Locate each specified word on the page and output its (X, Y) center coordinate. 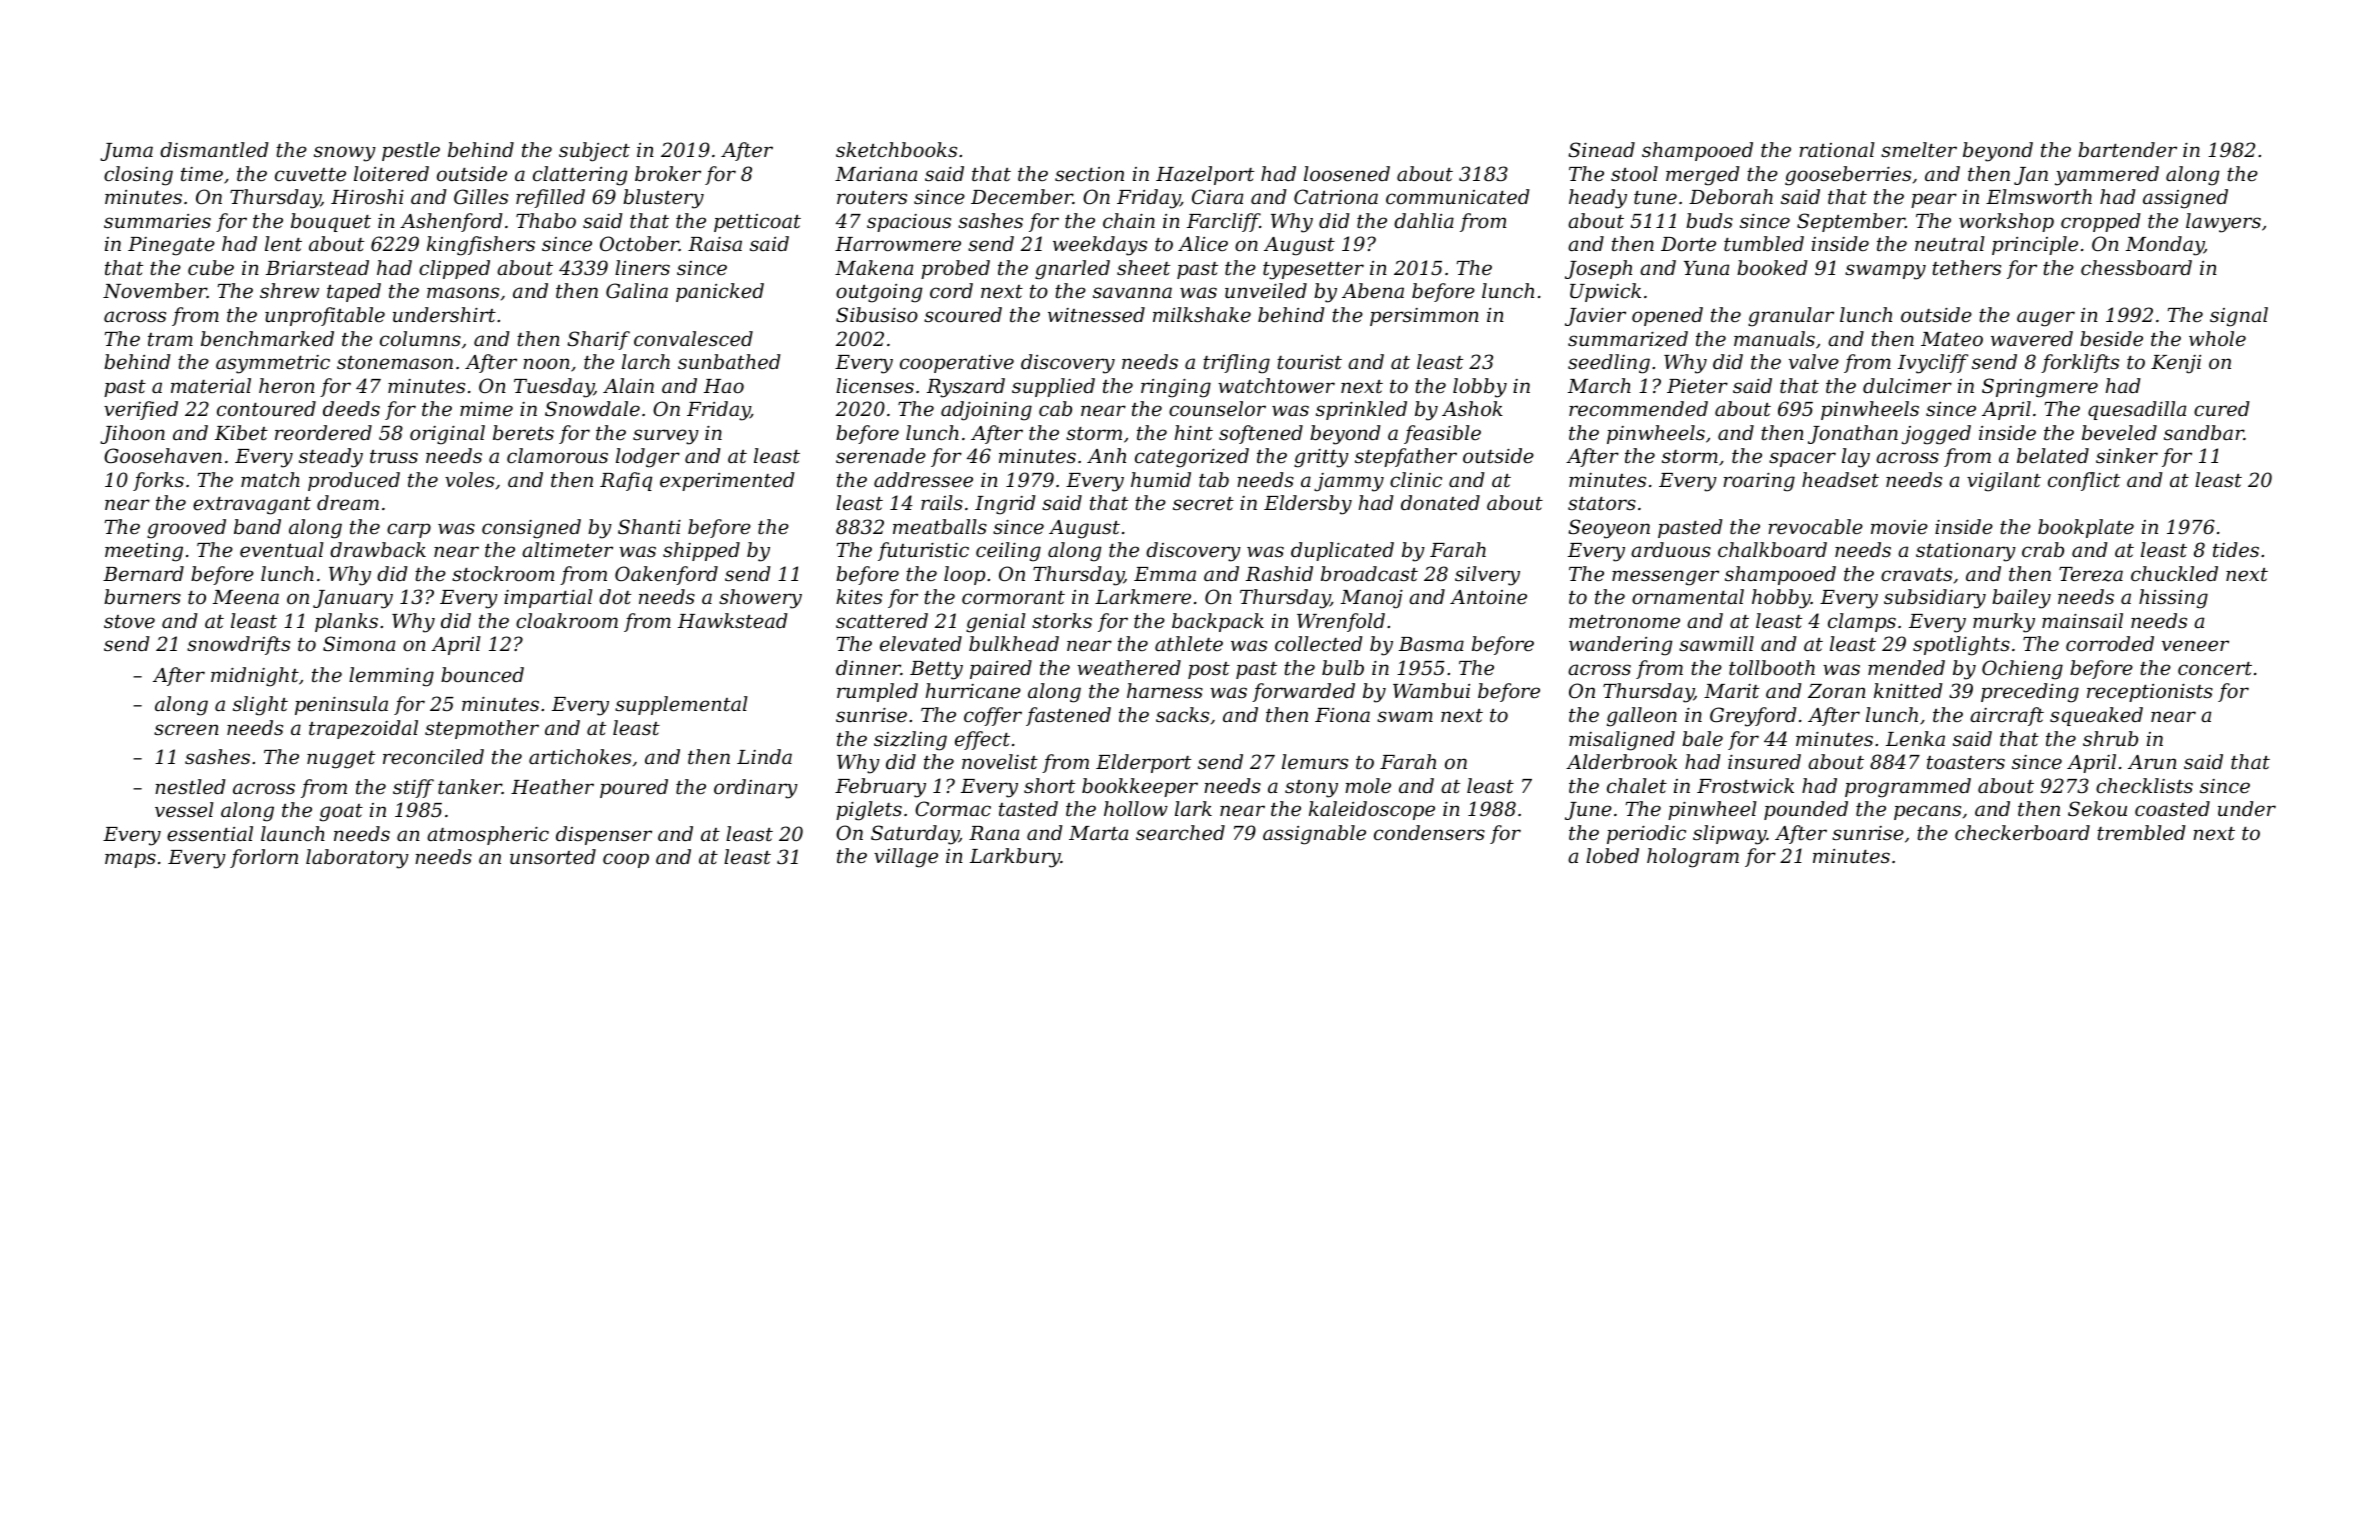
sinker (2127, 455)
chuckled (2174, 573)
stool (1634, 173)
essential (210, 833)
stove (129, 621)
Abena (1373, 290)
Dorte (1688, 244)
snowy (345, 154)
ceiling (1008, 552)
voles (469, 479)
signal (2239, 317)
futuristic (923, 551)
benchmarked (267, 338)
